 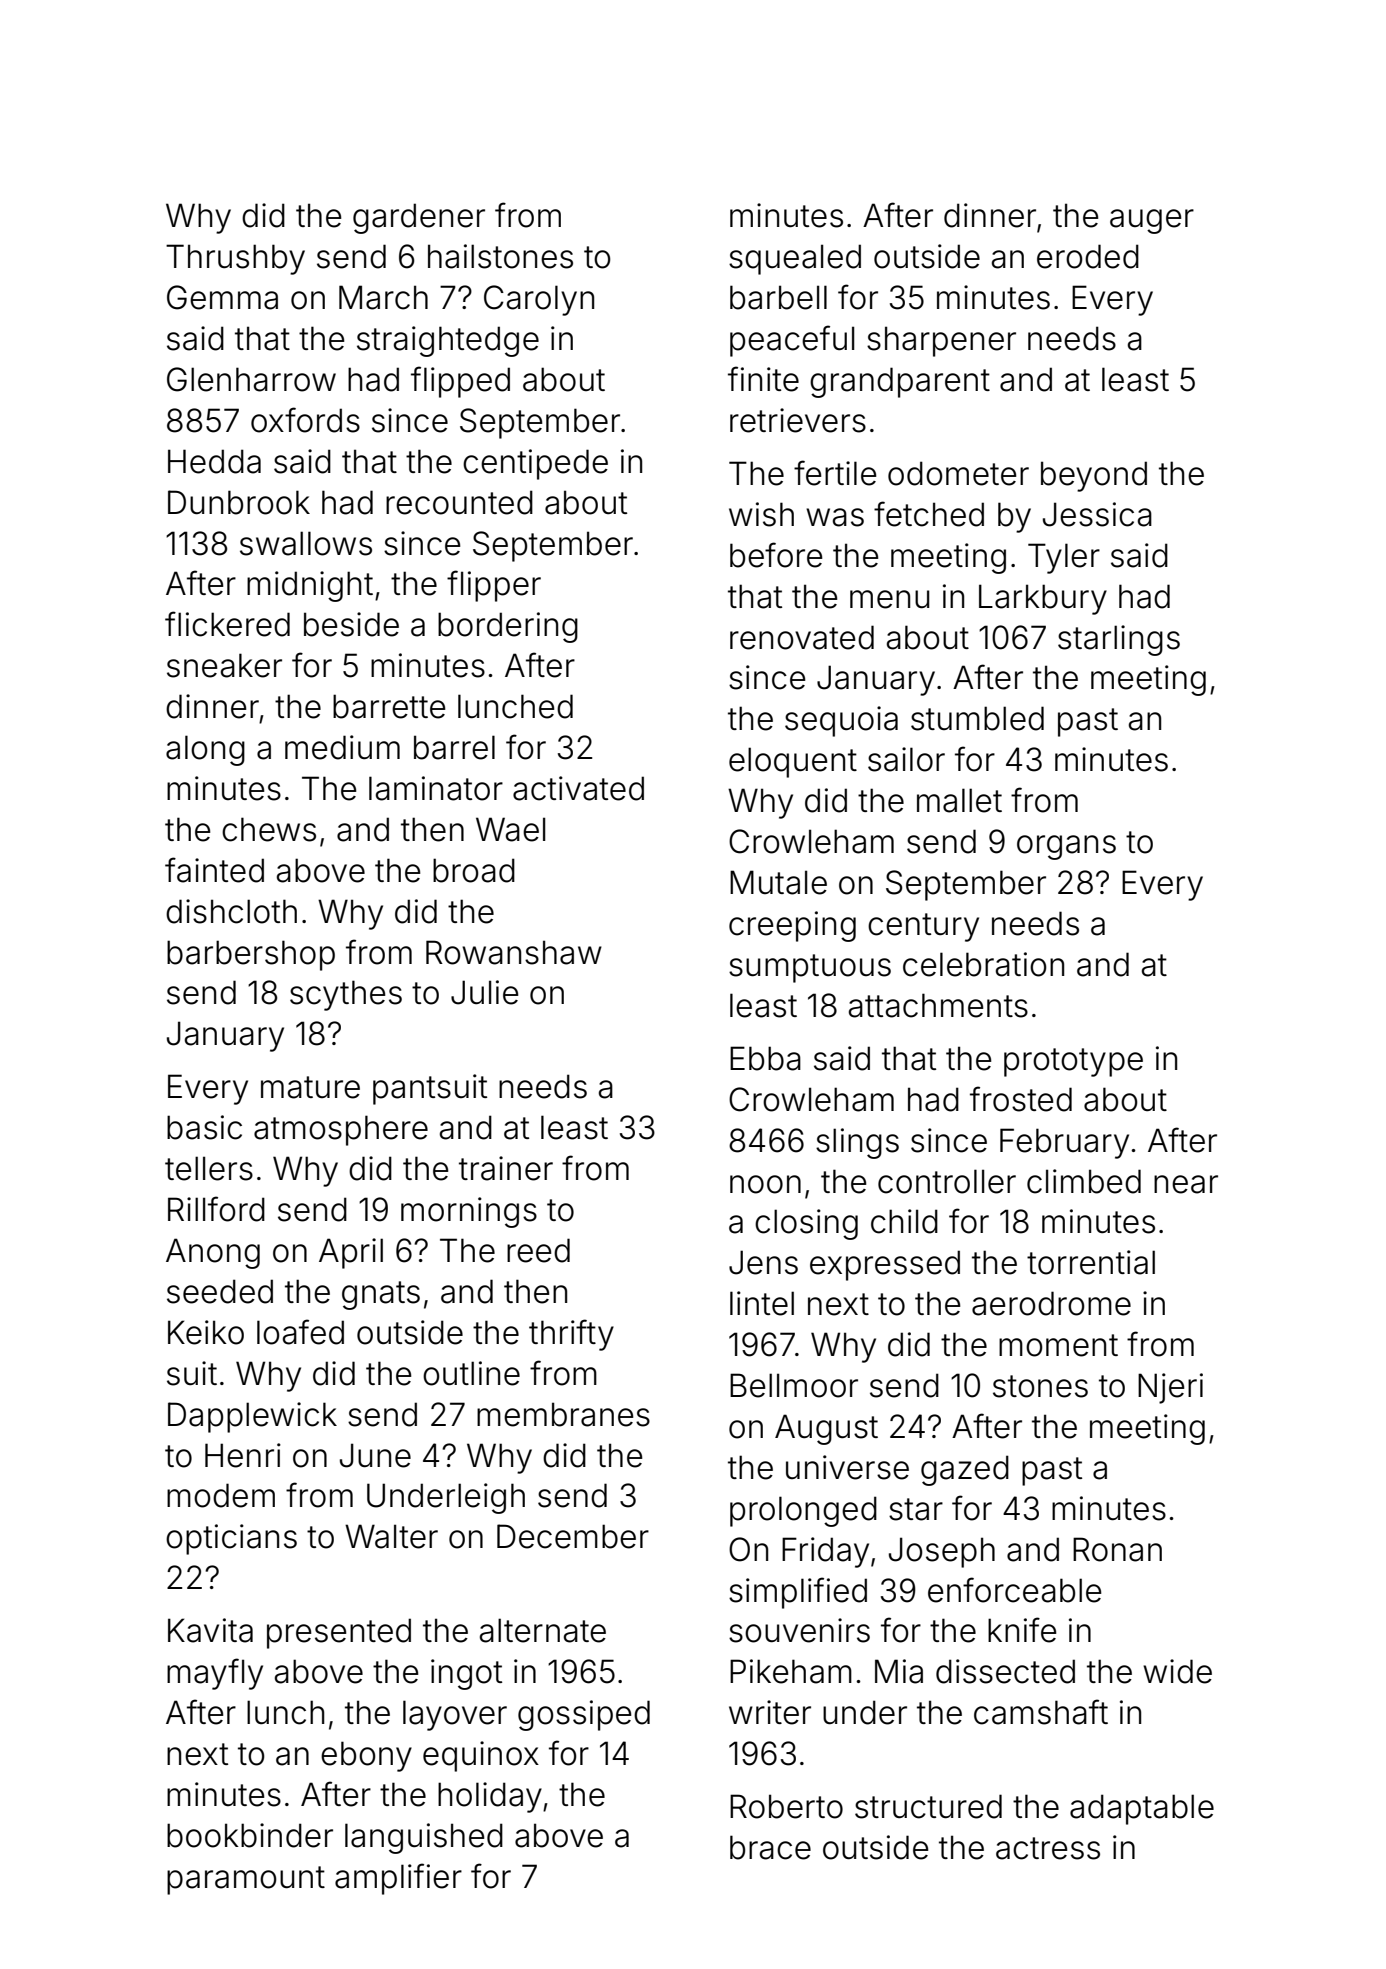 What do you see at coordinates (1088, 256) in the screenshot?
I see `eroded` at bounding box center [1088, 256].
